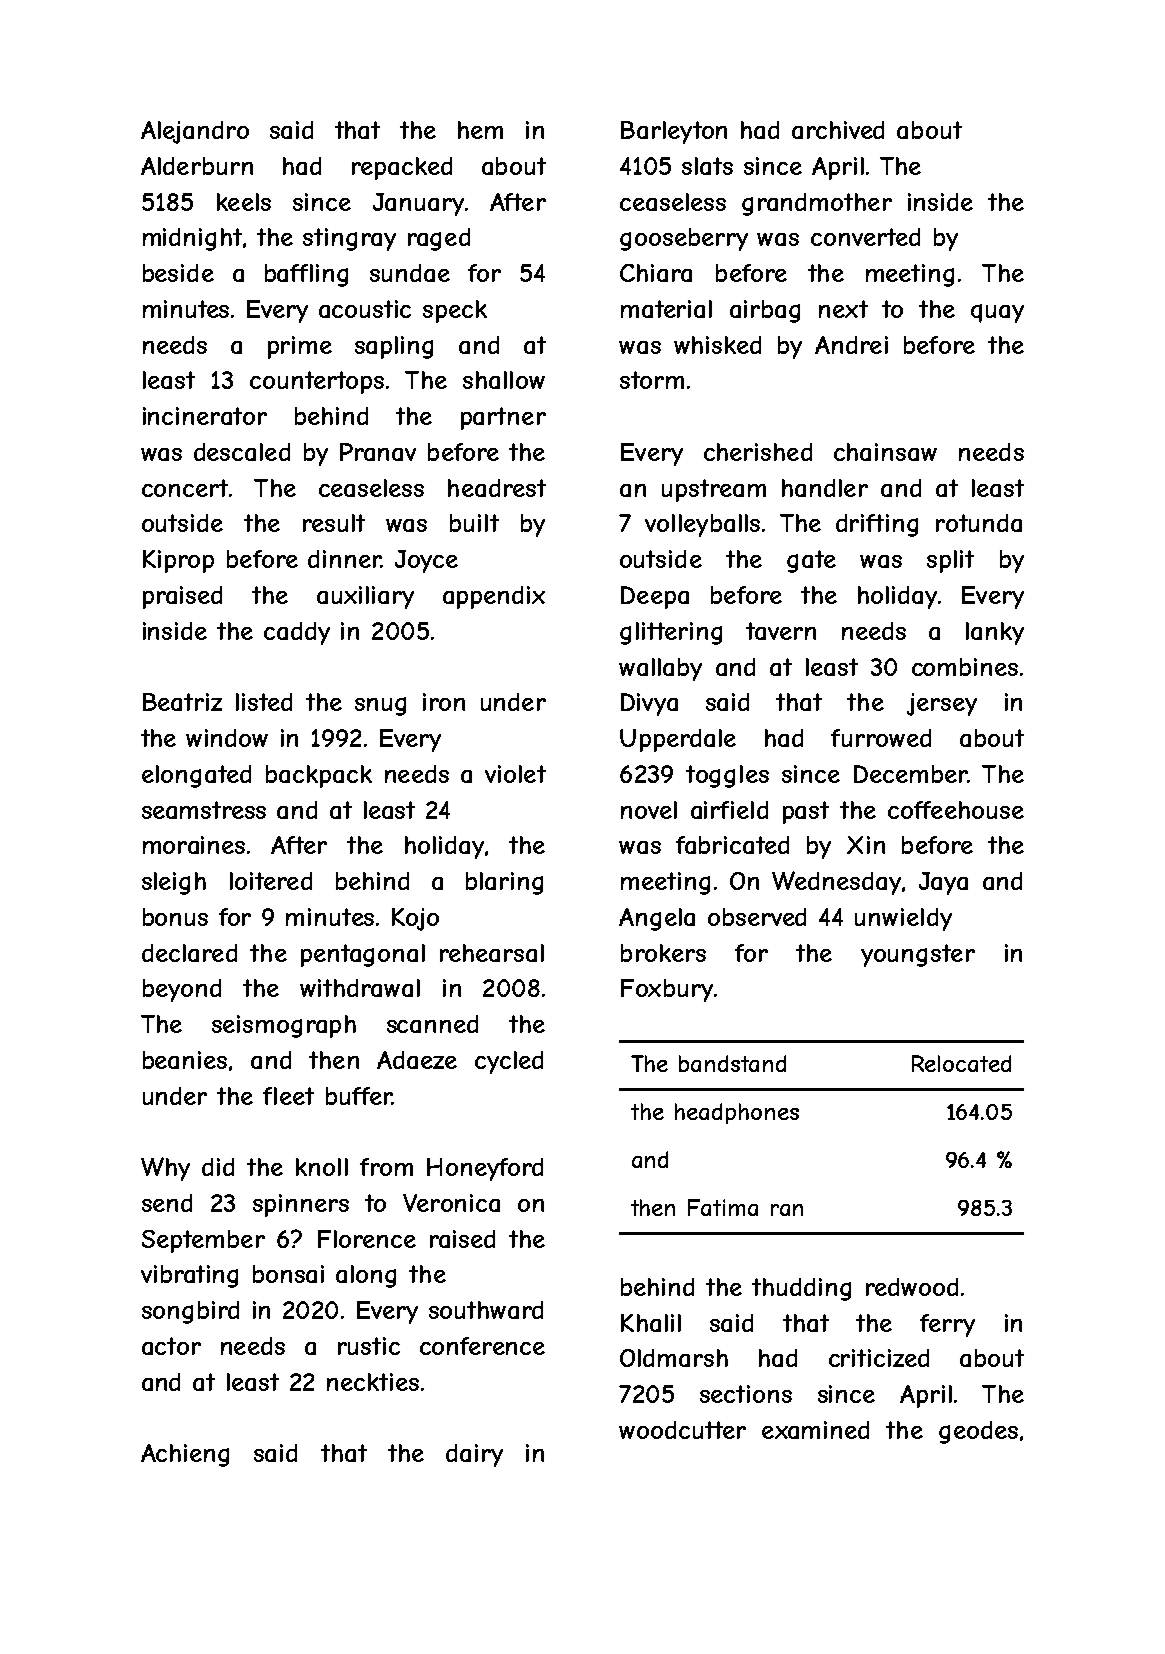 Image resolution: width=1165 pixels, height=1654 pixels. Describe the element at coordinates (825, 488) in the page. I see `handler` at that location.
